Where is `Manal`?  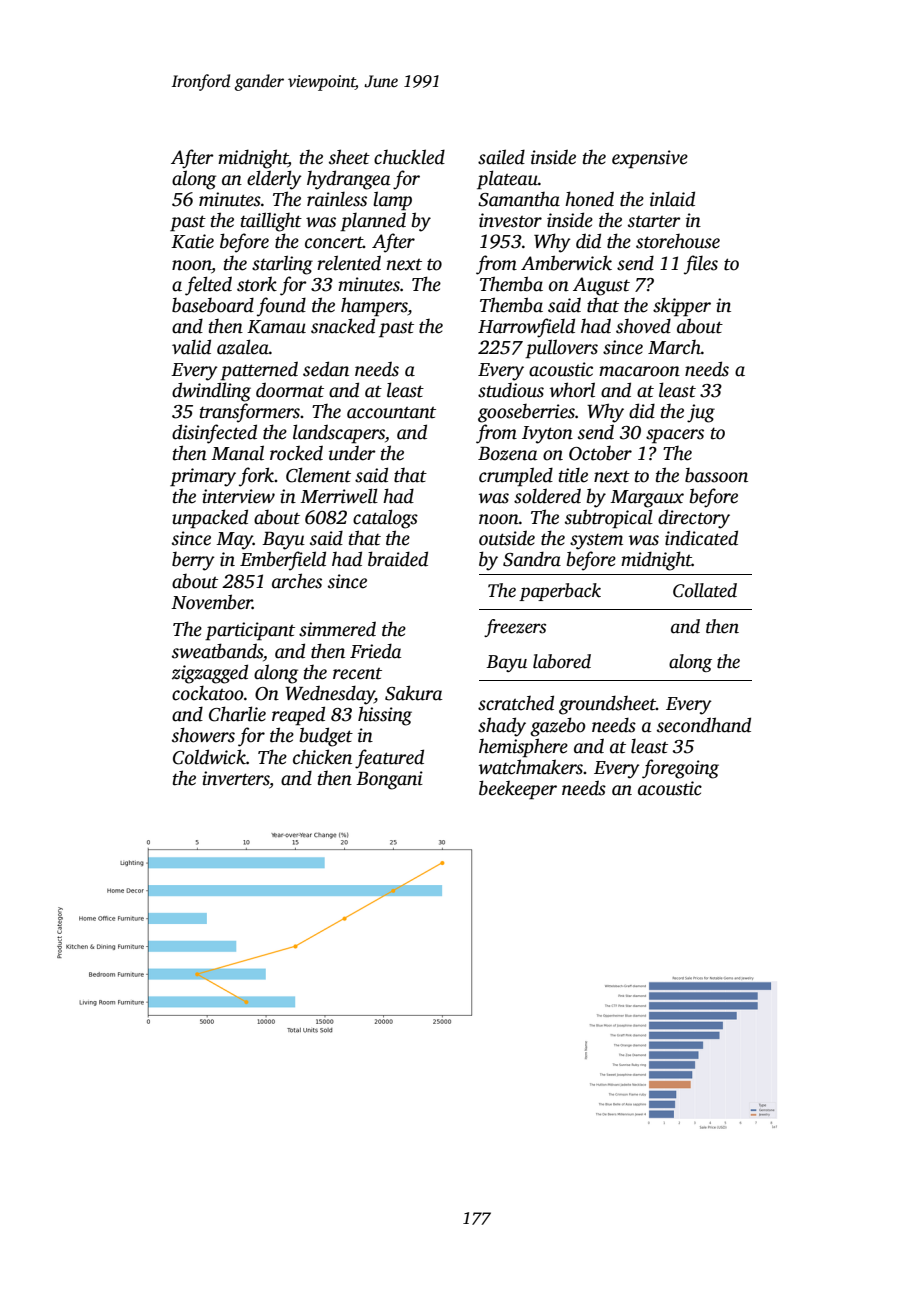 Manal is located at coordinates (237, 453).
